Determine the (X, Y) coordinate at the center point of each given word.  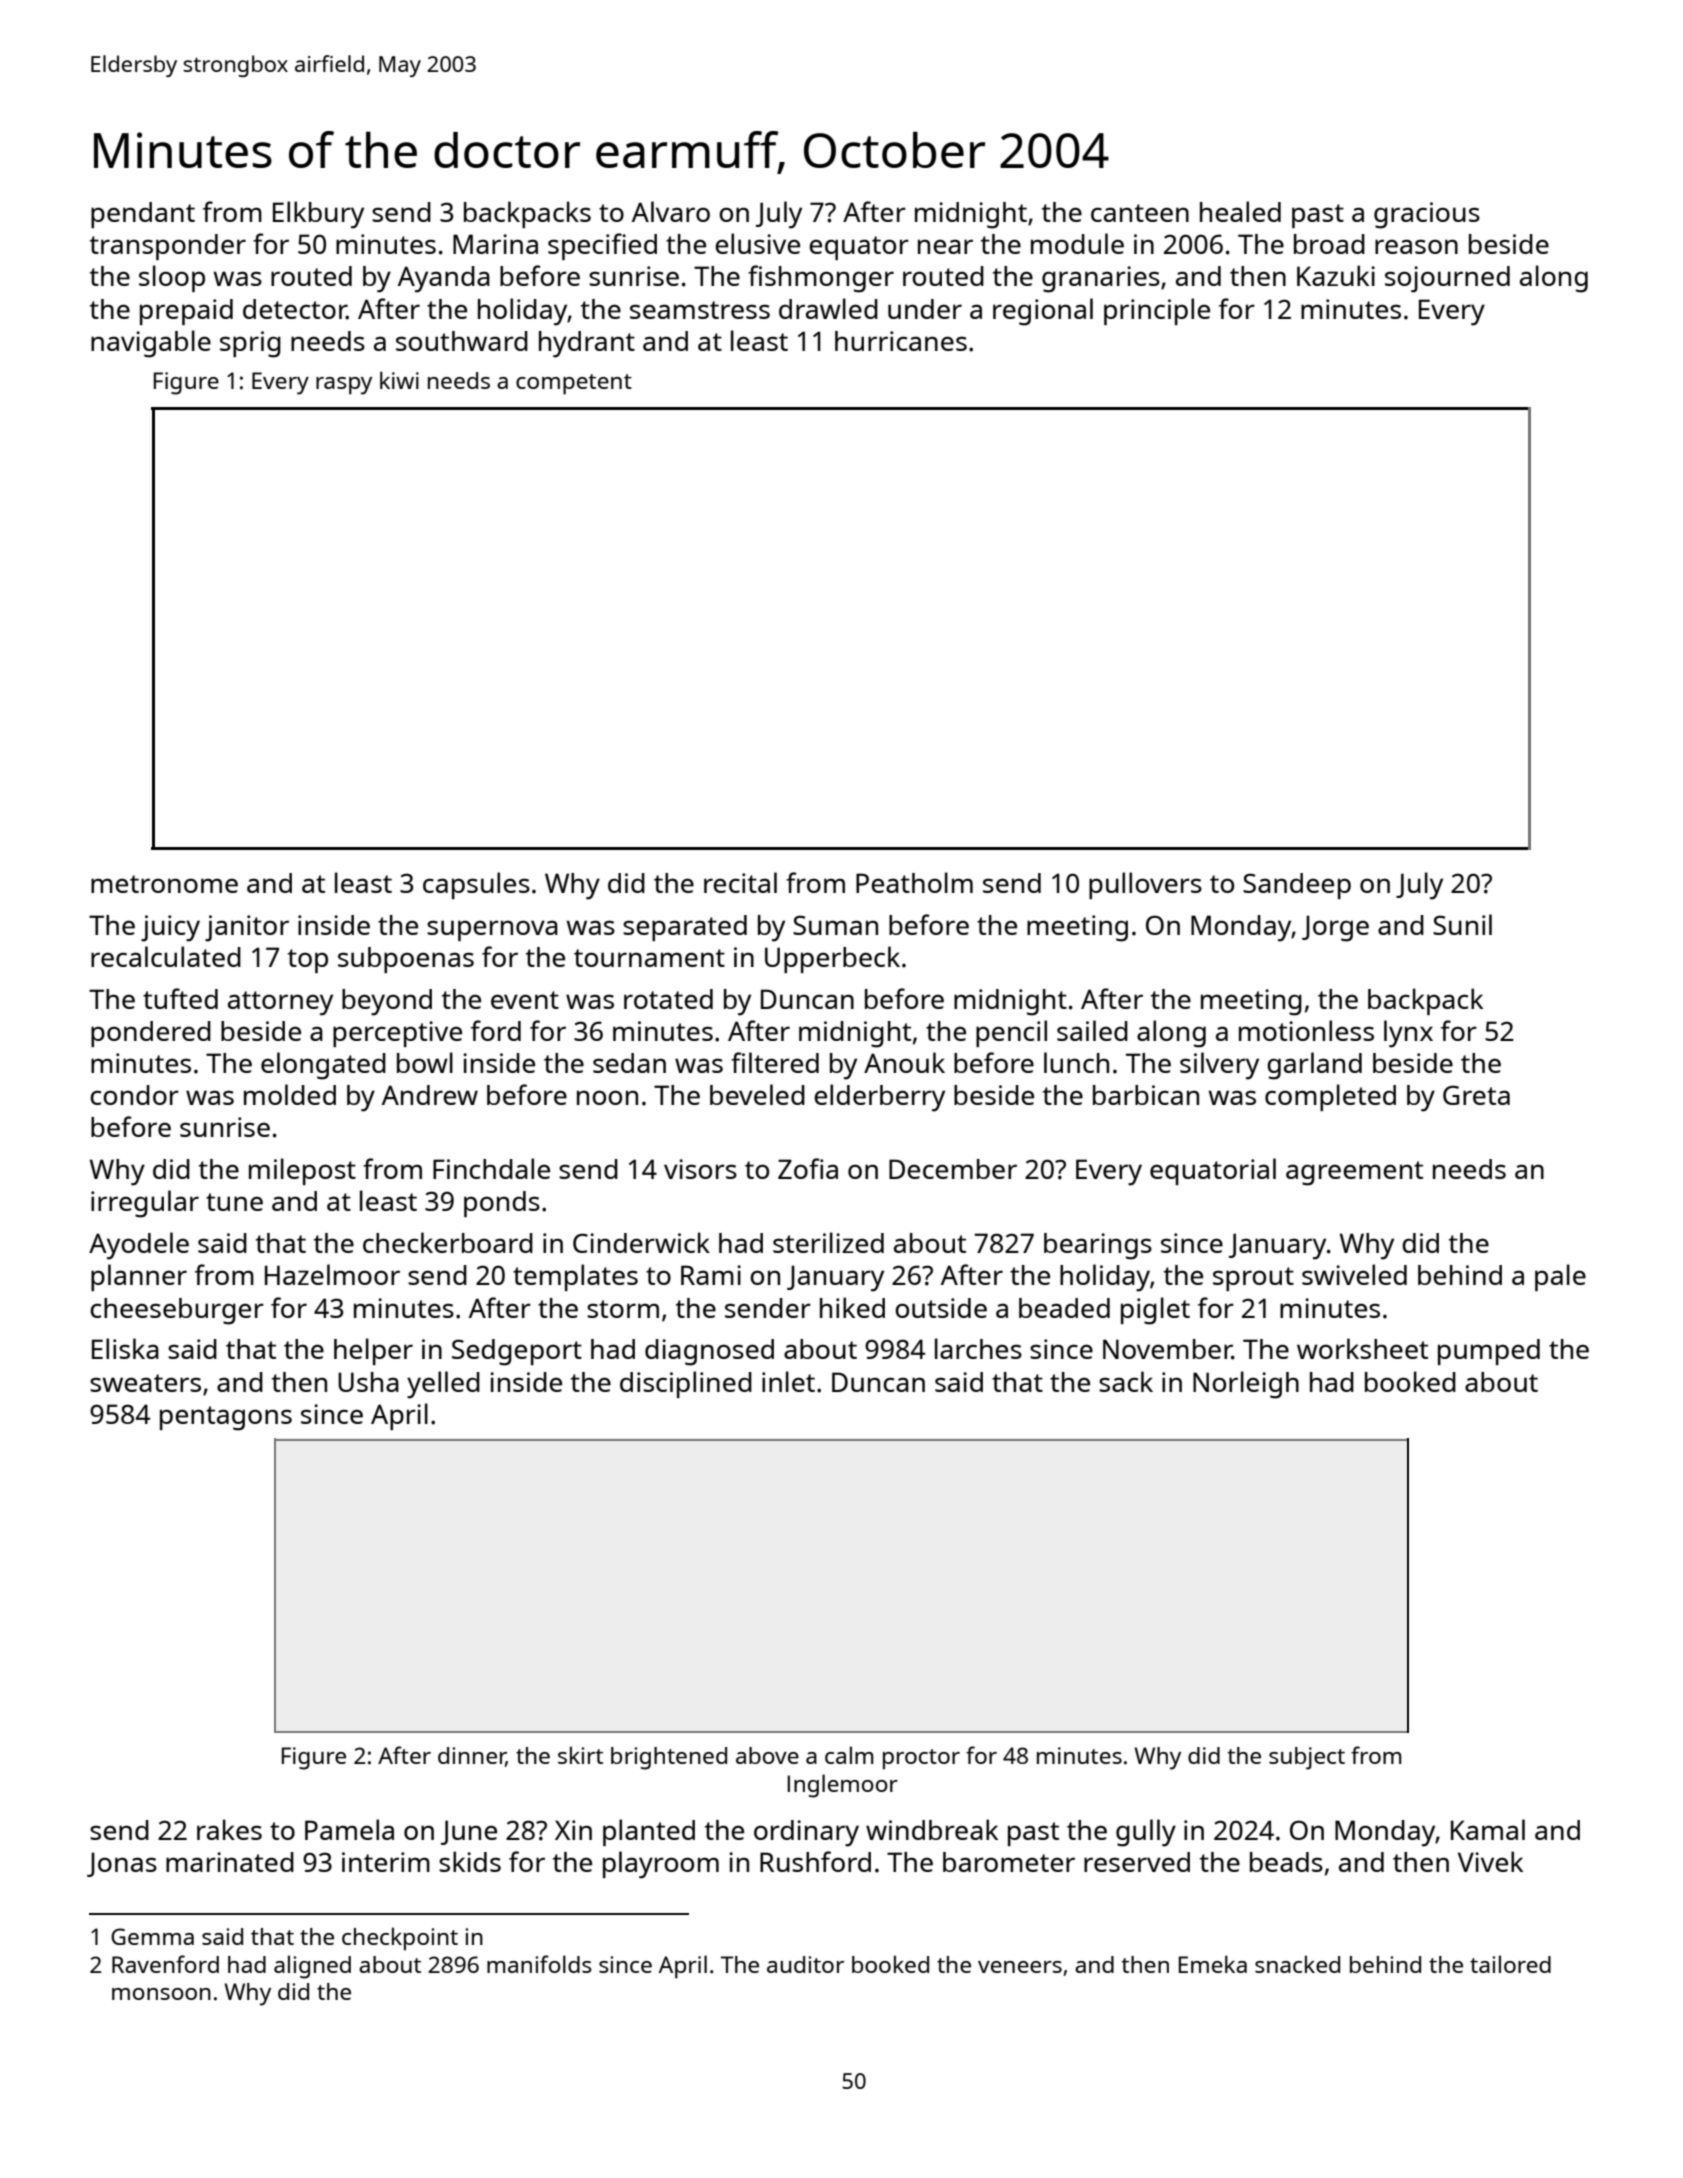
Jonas (122, 1864)
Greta (1476, 1095)
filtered (775, 1062)
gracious (1427, 215)
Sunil (1462, 924)
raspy (344, 386)
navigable (151, 344)
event (525, 1000)
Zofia (808, 1168)
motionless (1306, 1030)
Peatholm (914, 882)
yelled (443, 1385)
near (945, 246)
